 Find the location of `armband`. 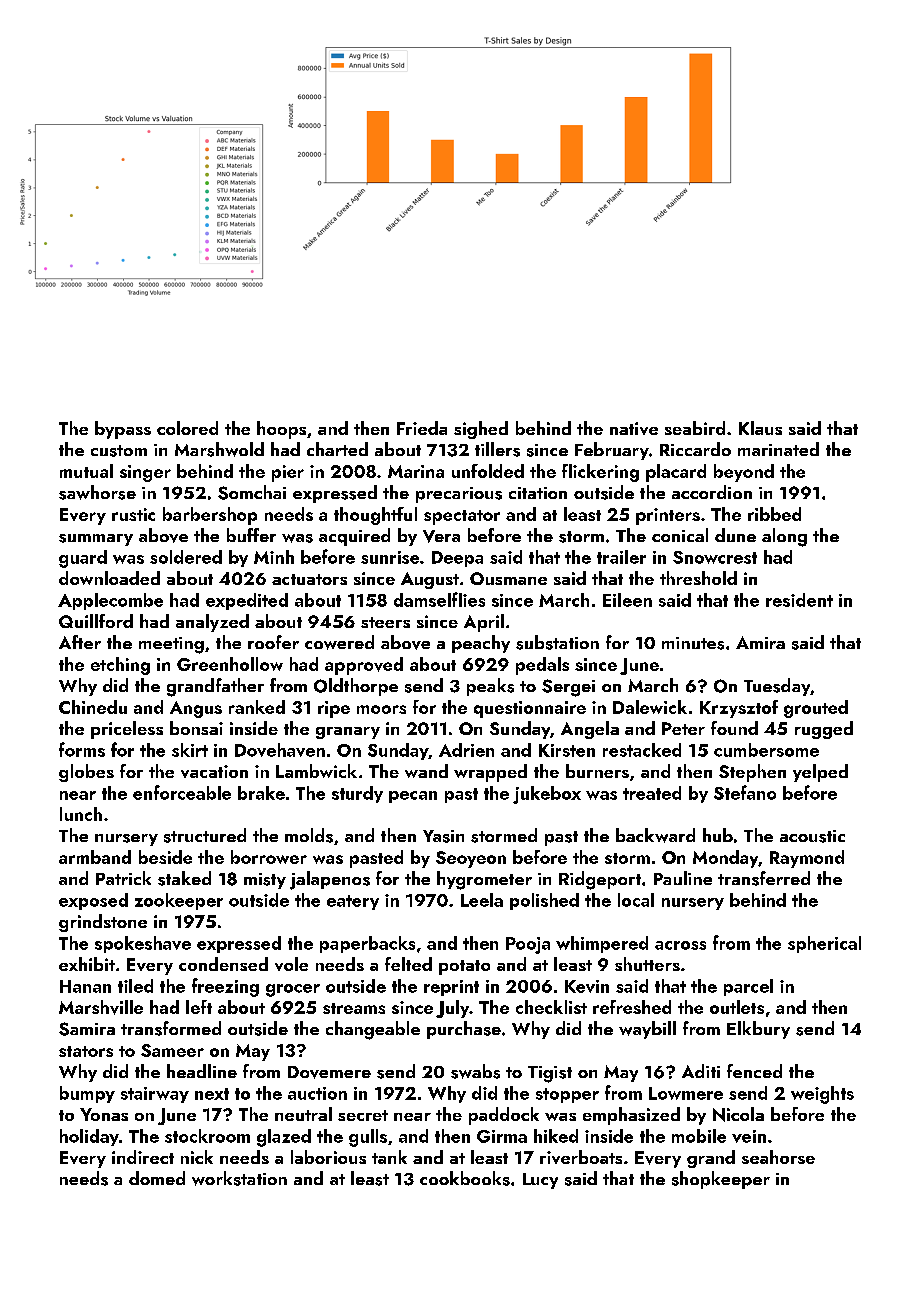

armband is located at coordinates (95, 857).
